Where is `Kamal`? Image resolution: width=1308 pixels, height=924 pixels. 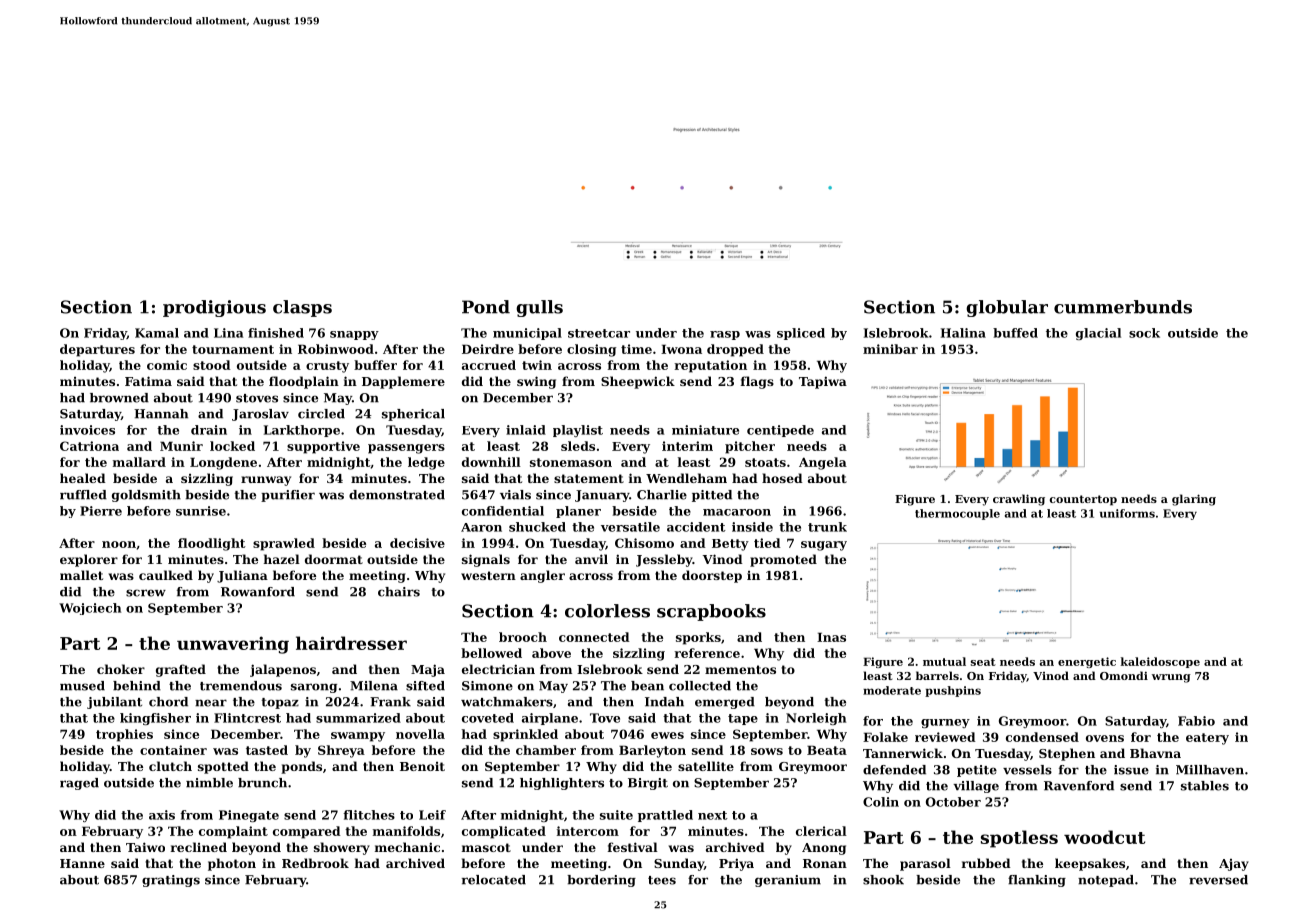
Kamal is located at coordinates (157, 333).
